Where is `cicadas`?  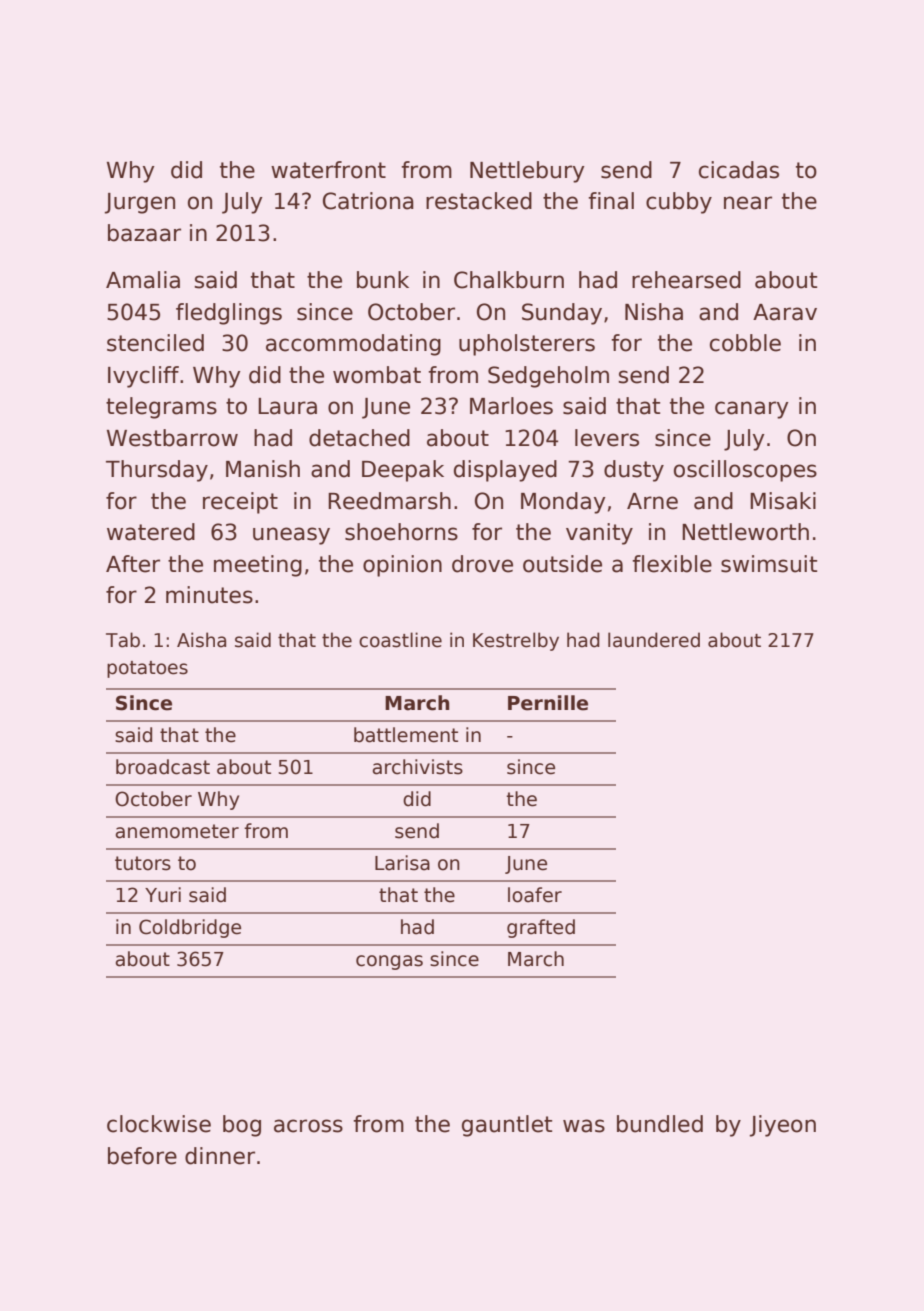 cicadas is located at coordinates (739, 170).
